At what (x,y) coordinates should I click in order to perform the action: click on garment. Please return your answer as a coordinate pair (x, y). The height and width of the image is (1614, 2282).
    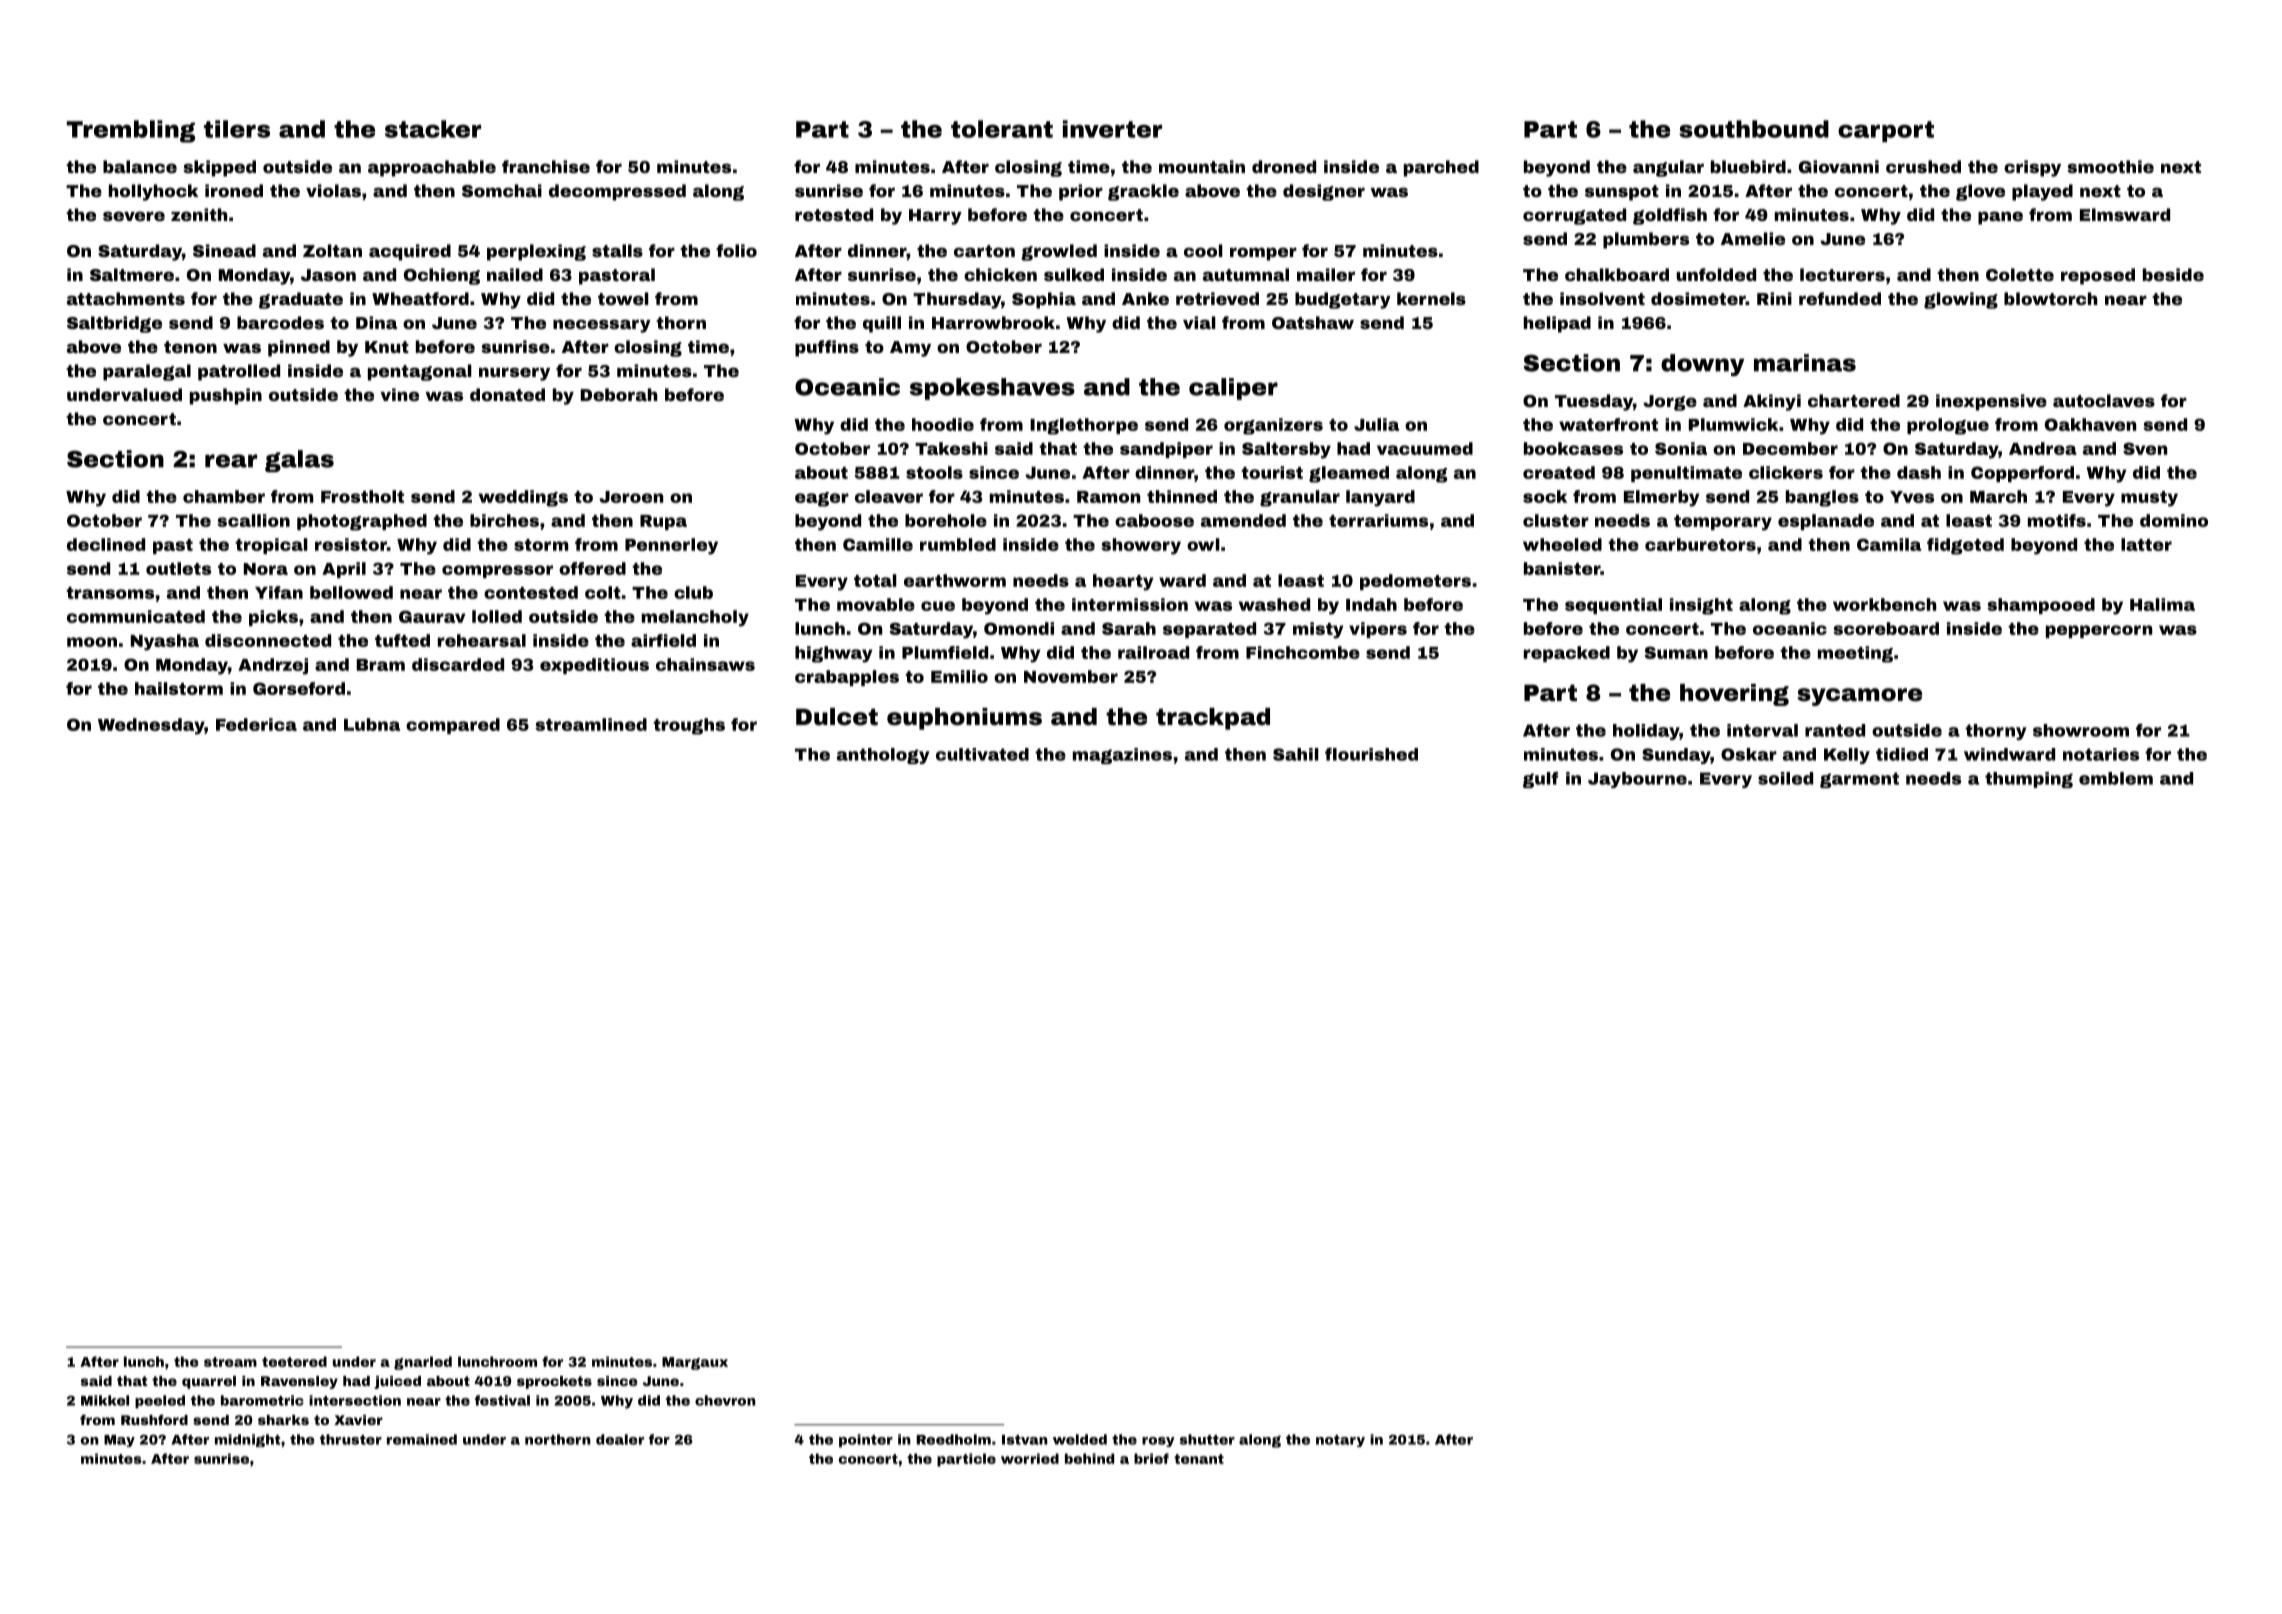
    Looking at the image, I should click on (1859, 780).
